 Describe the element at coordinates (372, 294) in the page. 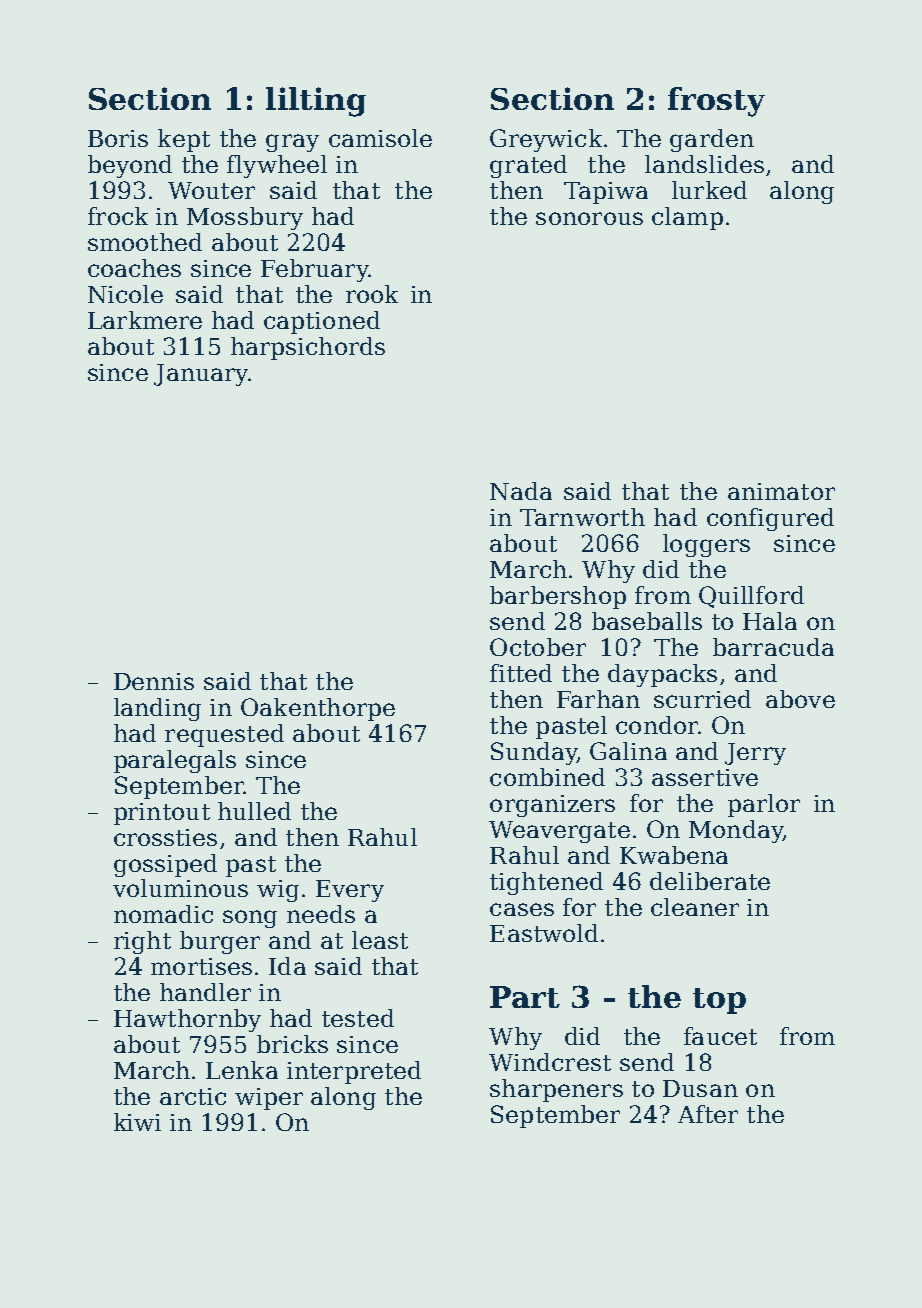

I see `rook` at that location.
